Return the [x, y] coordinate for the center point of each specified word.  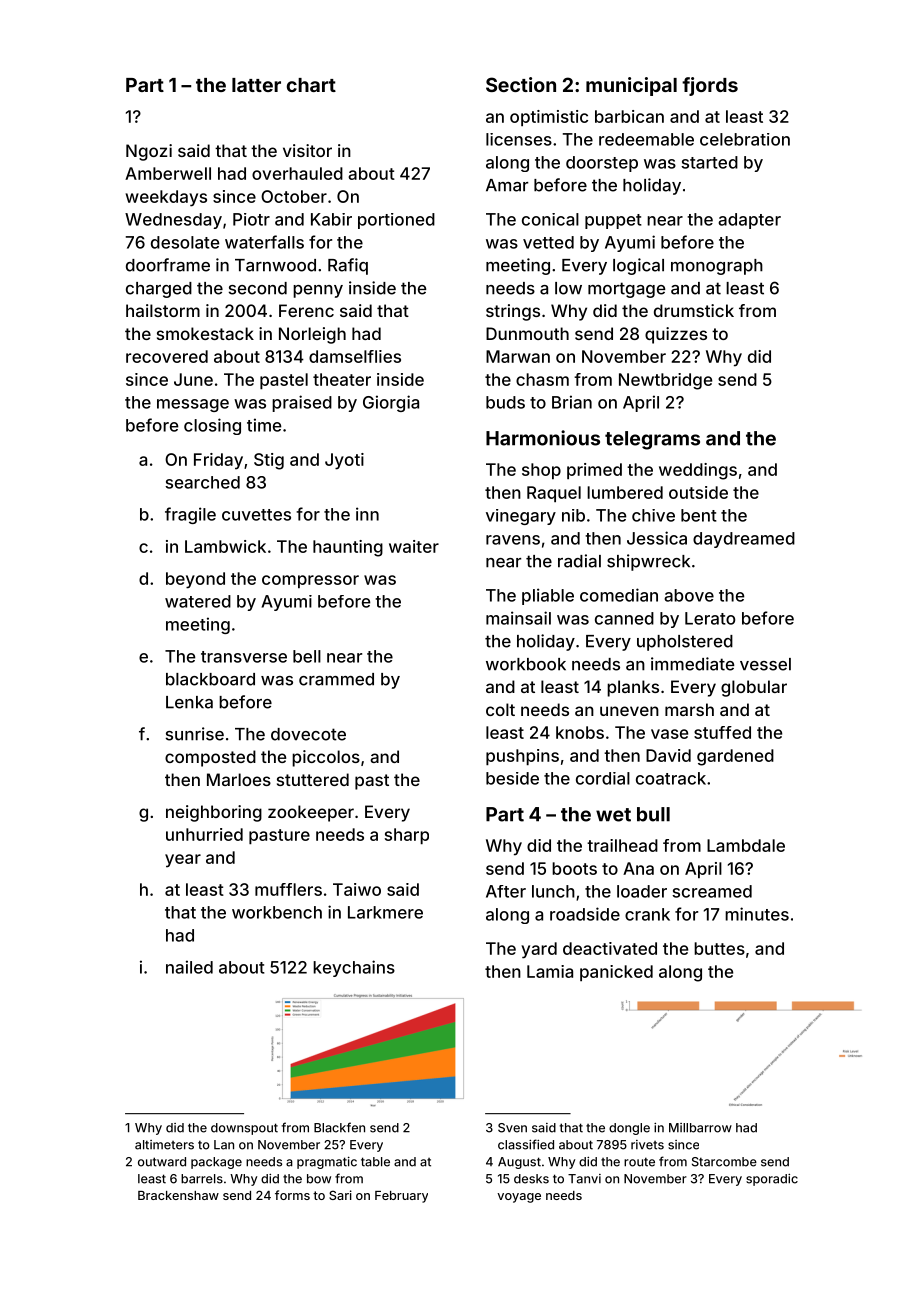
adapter [749, 221]
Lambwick [225, 546]
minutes [757, 914]
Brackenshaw [178, 1195]
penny [318, 291]
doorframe [168, 265]
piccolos [326, 758]
